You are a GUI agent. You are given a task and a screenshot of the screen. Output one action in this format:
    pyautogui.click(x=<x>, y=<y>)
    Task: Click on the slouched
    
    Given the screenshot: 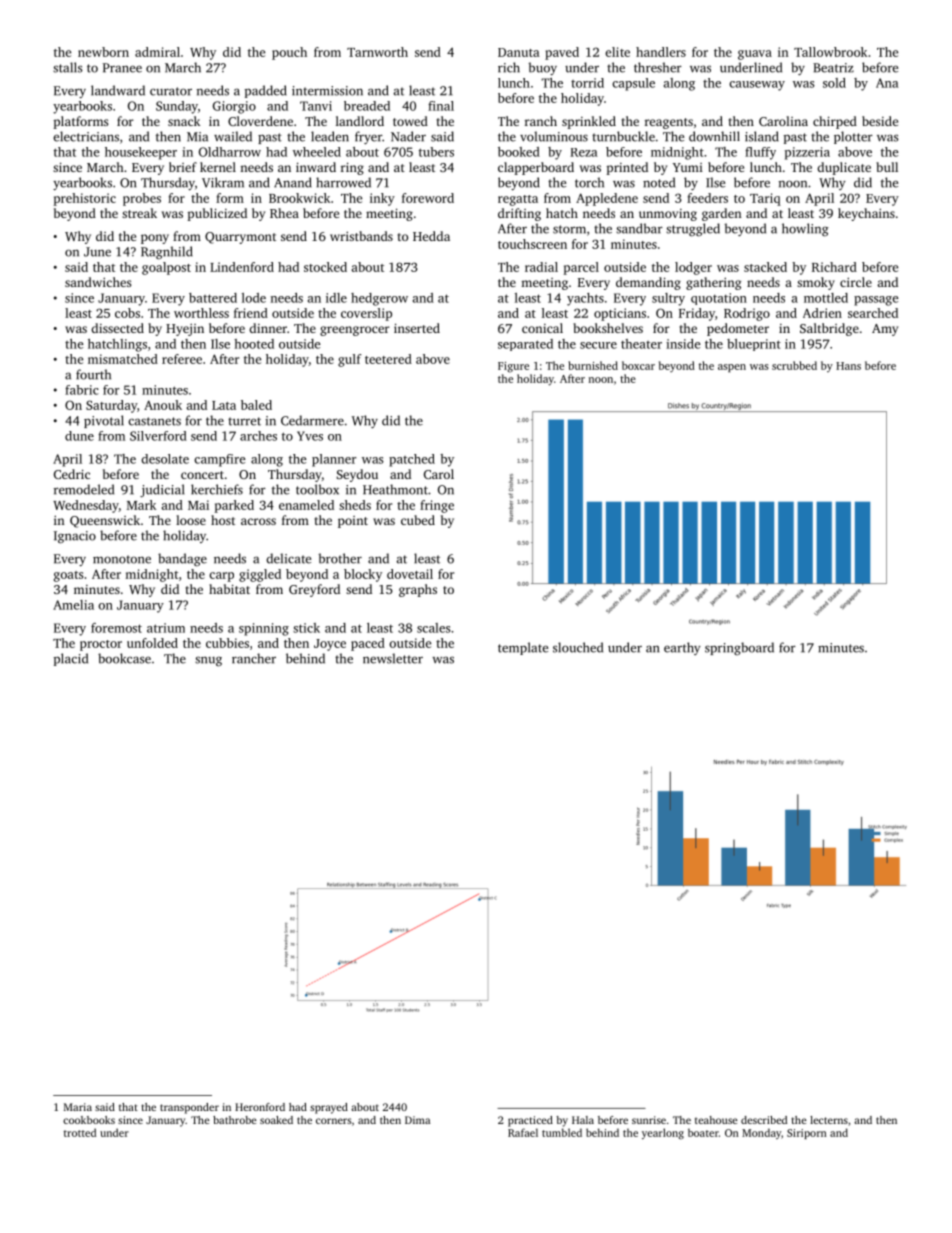 What is the action you would take?
    pyautogui.click(x=578, y=647)
